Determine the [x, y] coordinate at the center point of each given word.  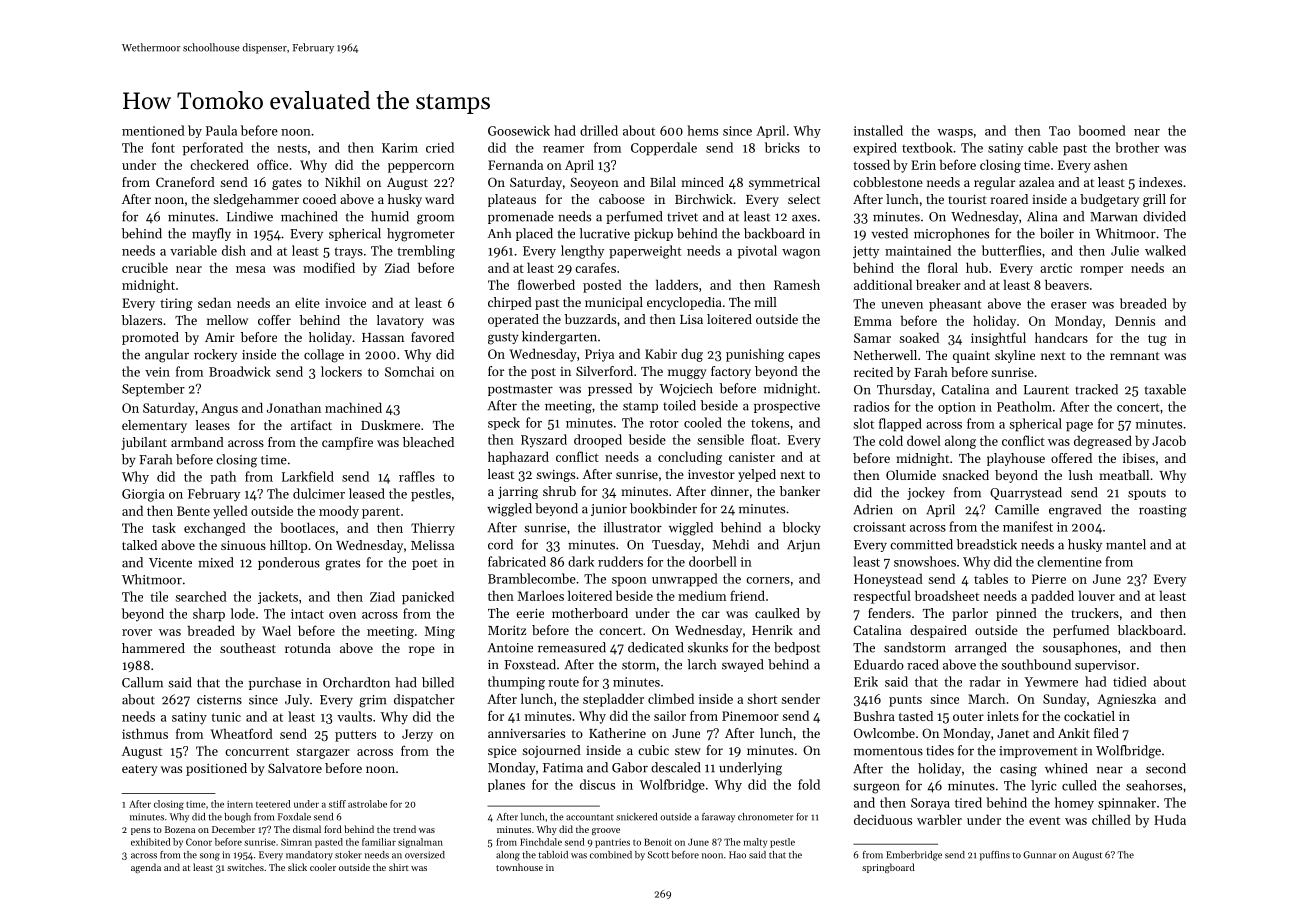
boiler [1057, 233]
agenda [146, 868]
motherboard [590, 613]
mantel [1126, 544]
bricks [782, 147]
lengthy [582, 252]
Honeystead [888, 580]
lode [243, 613]
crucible [145, 267]
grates [342, 565]
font [163, 147]
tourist [967, 199]
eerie [530, 613]
